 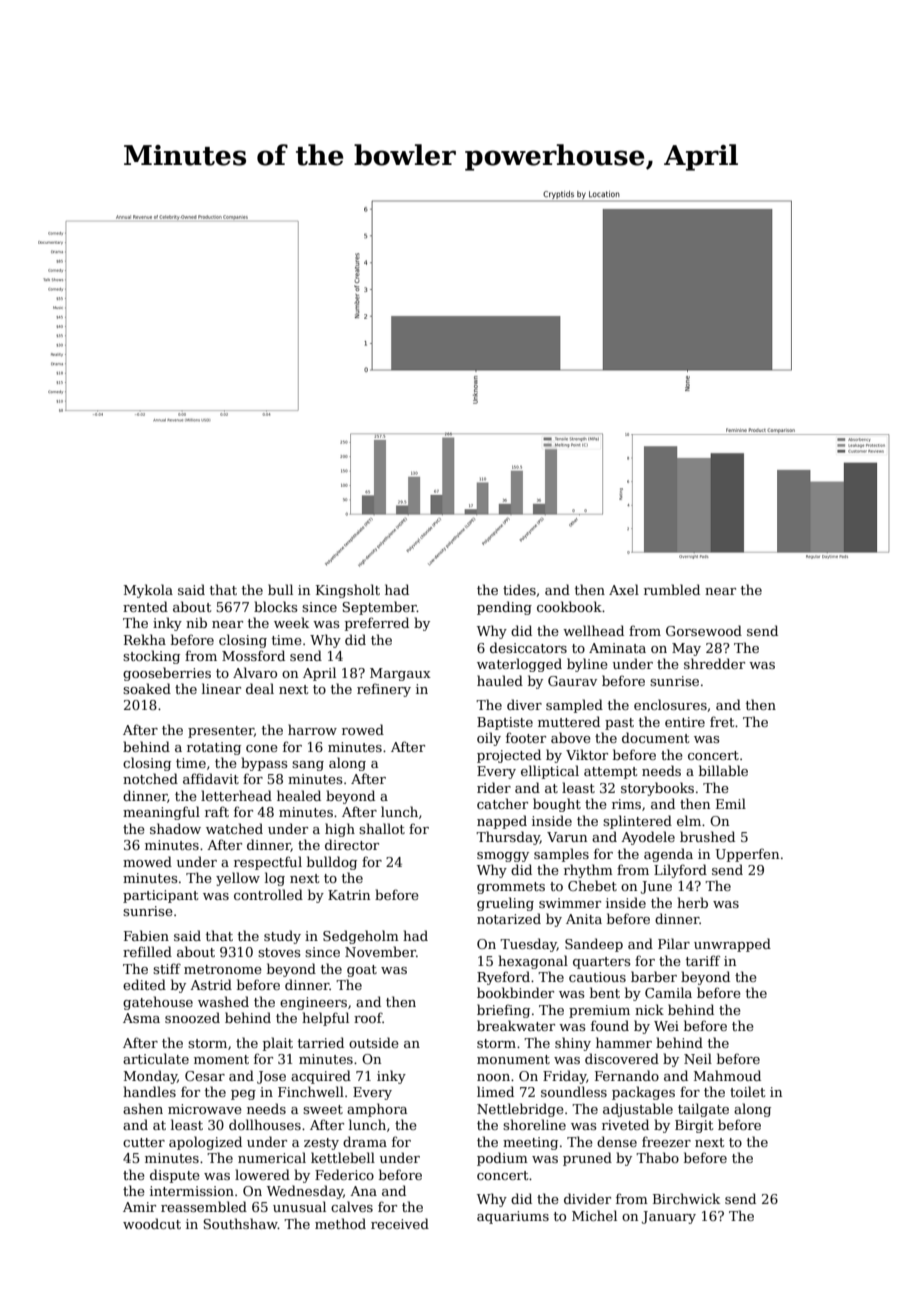 I want to click on participant, so click(x=160, y=896).
